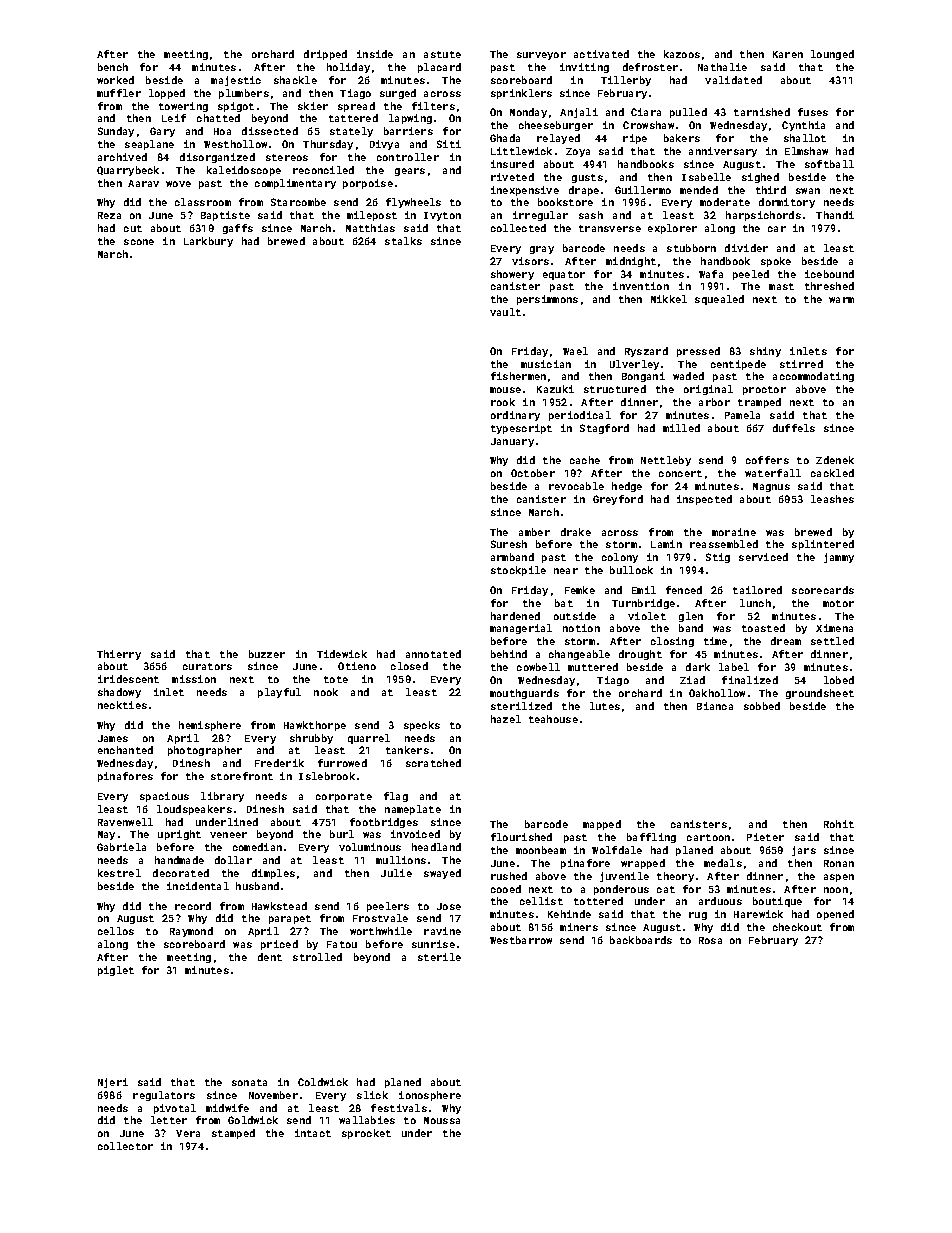  What do you see at coordinates (518, 571) in the page?
I see `stockpile` at bounding box center [518, 571].
